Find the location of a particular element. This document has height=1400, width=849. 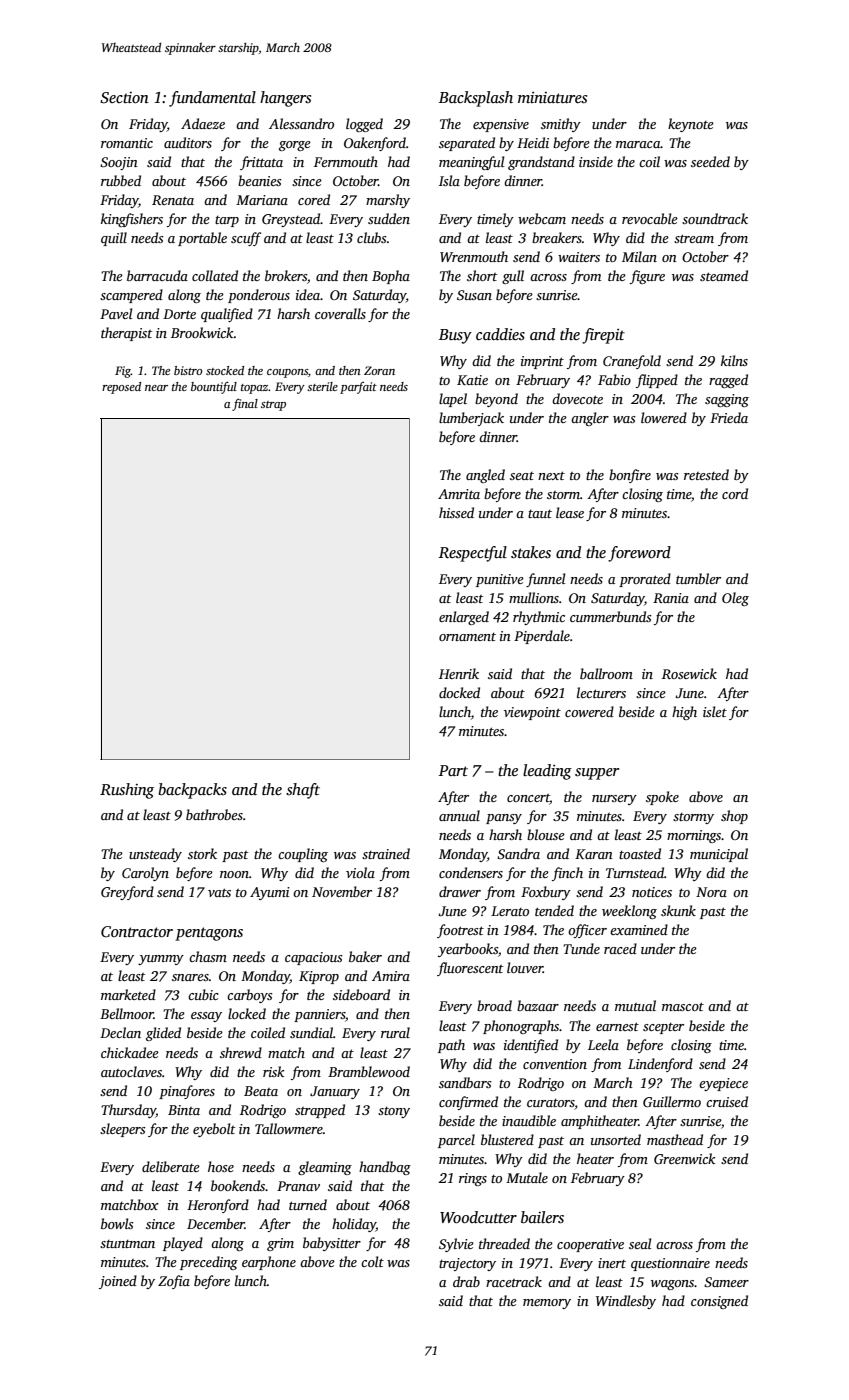

Declan is located at coordinates (120, 1032).
